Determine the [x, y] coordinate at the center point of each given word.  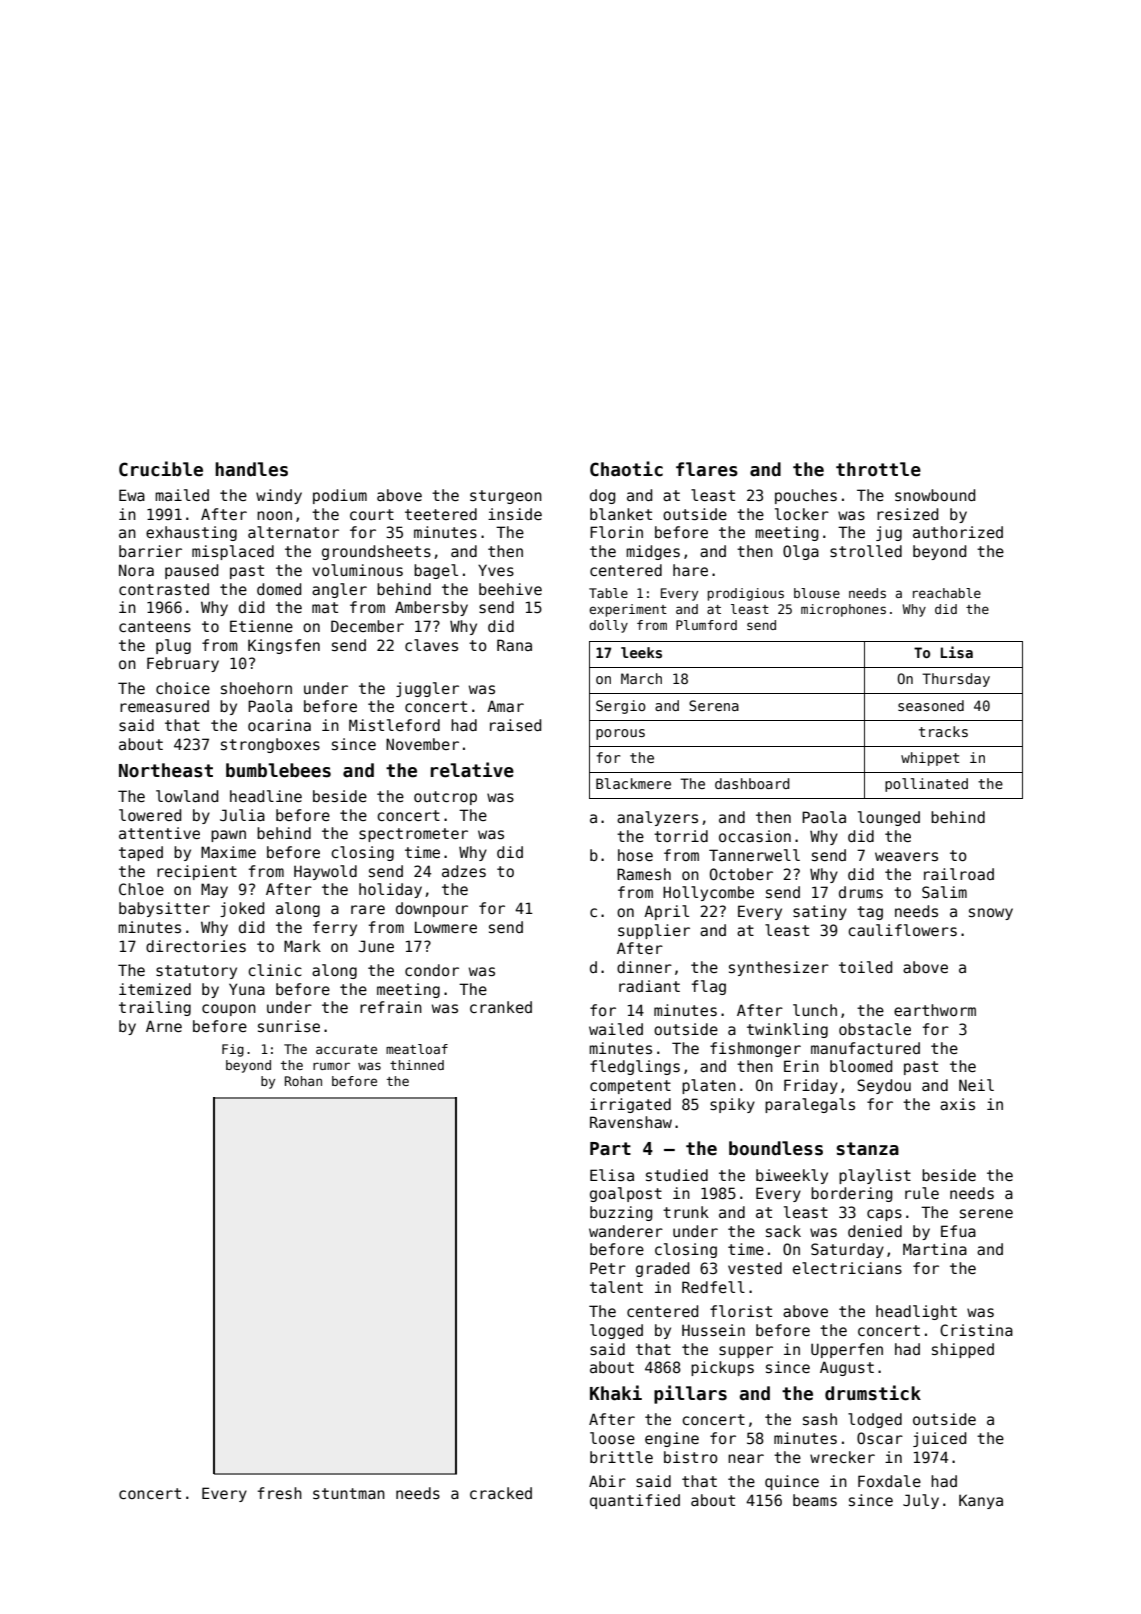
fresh [280, 1493]
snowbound [935, 495]
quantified [635, 1501]
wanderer [626, 1231]
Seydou [884, 1086]
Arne [164, 1026]
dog [602, 496]
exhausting [191, 533]
